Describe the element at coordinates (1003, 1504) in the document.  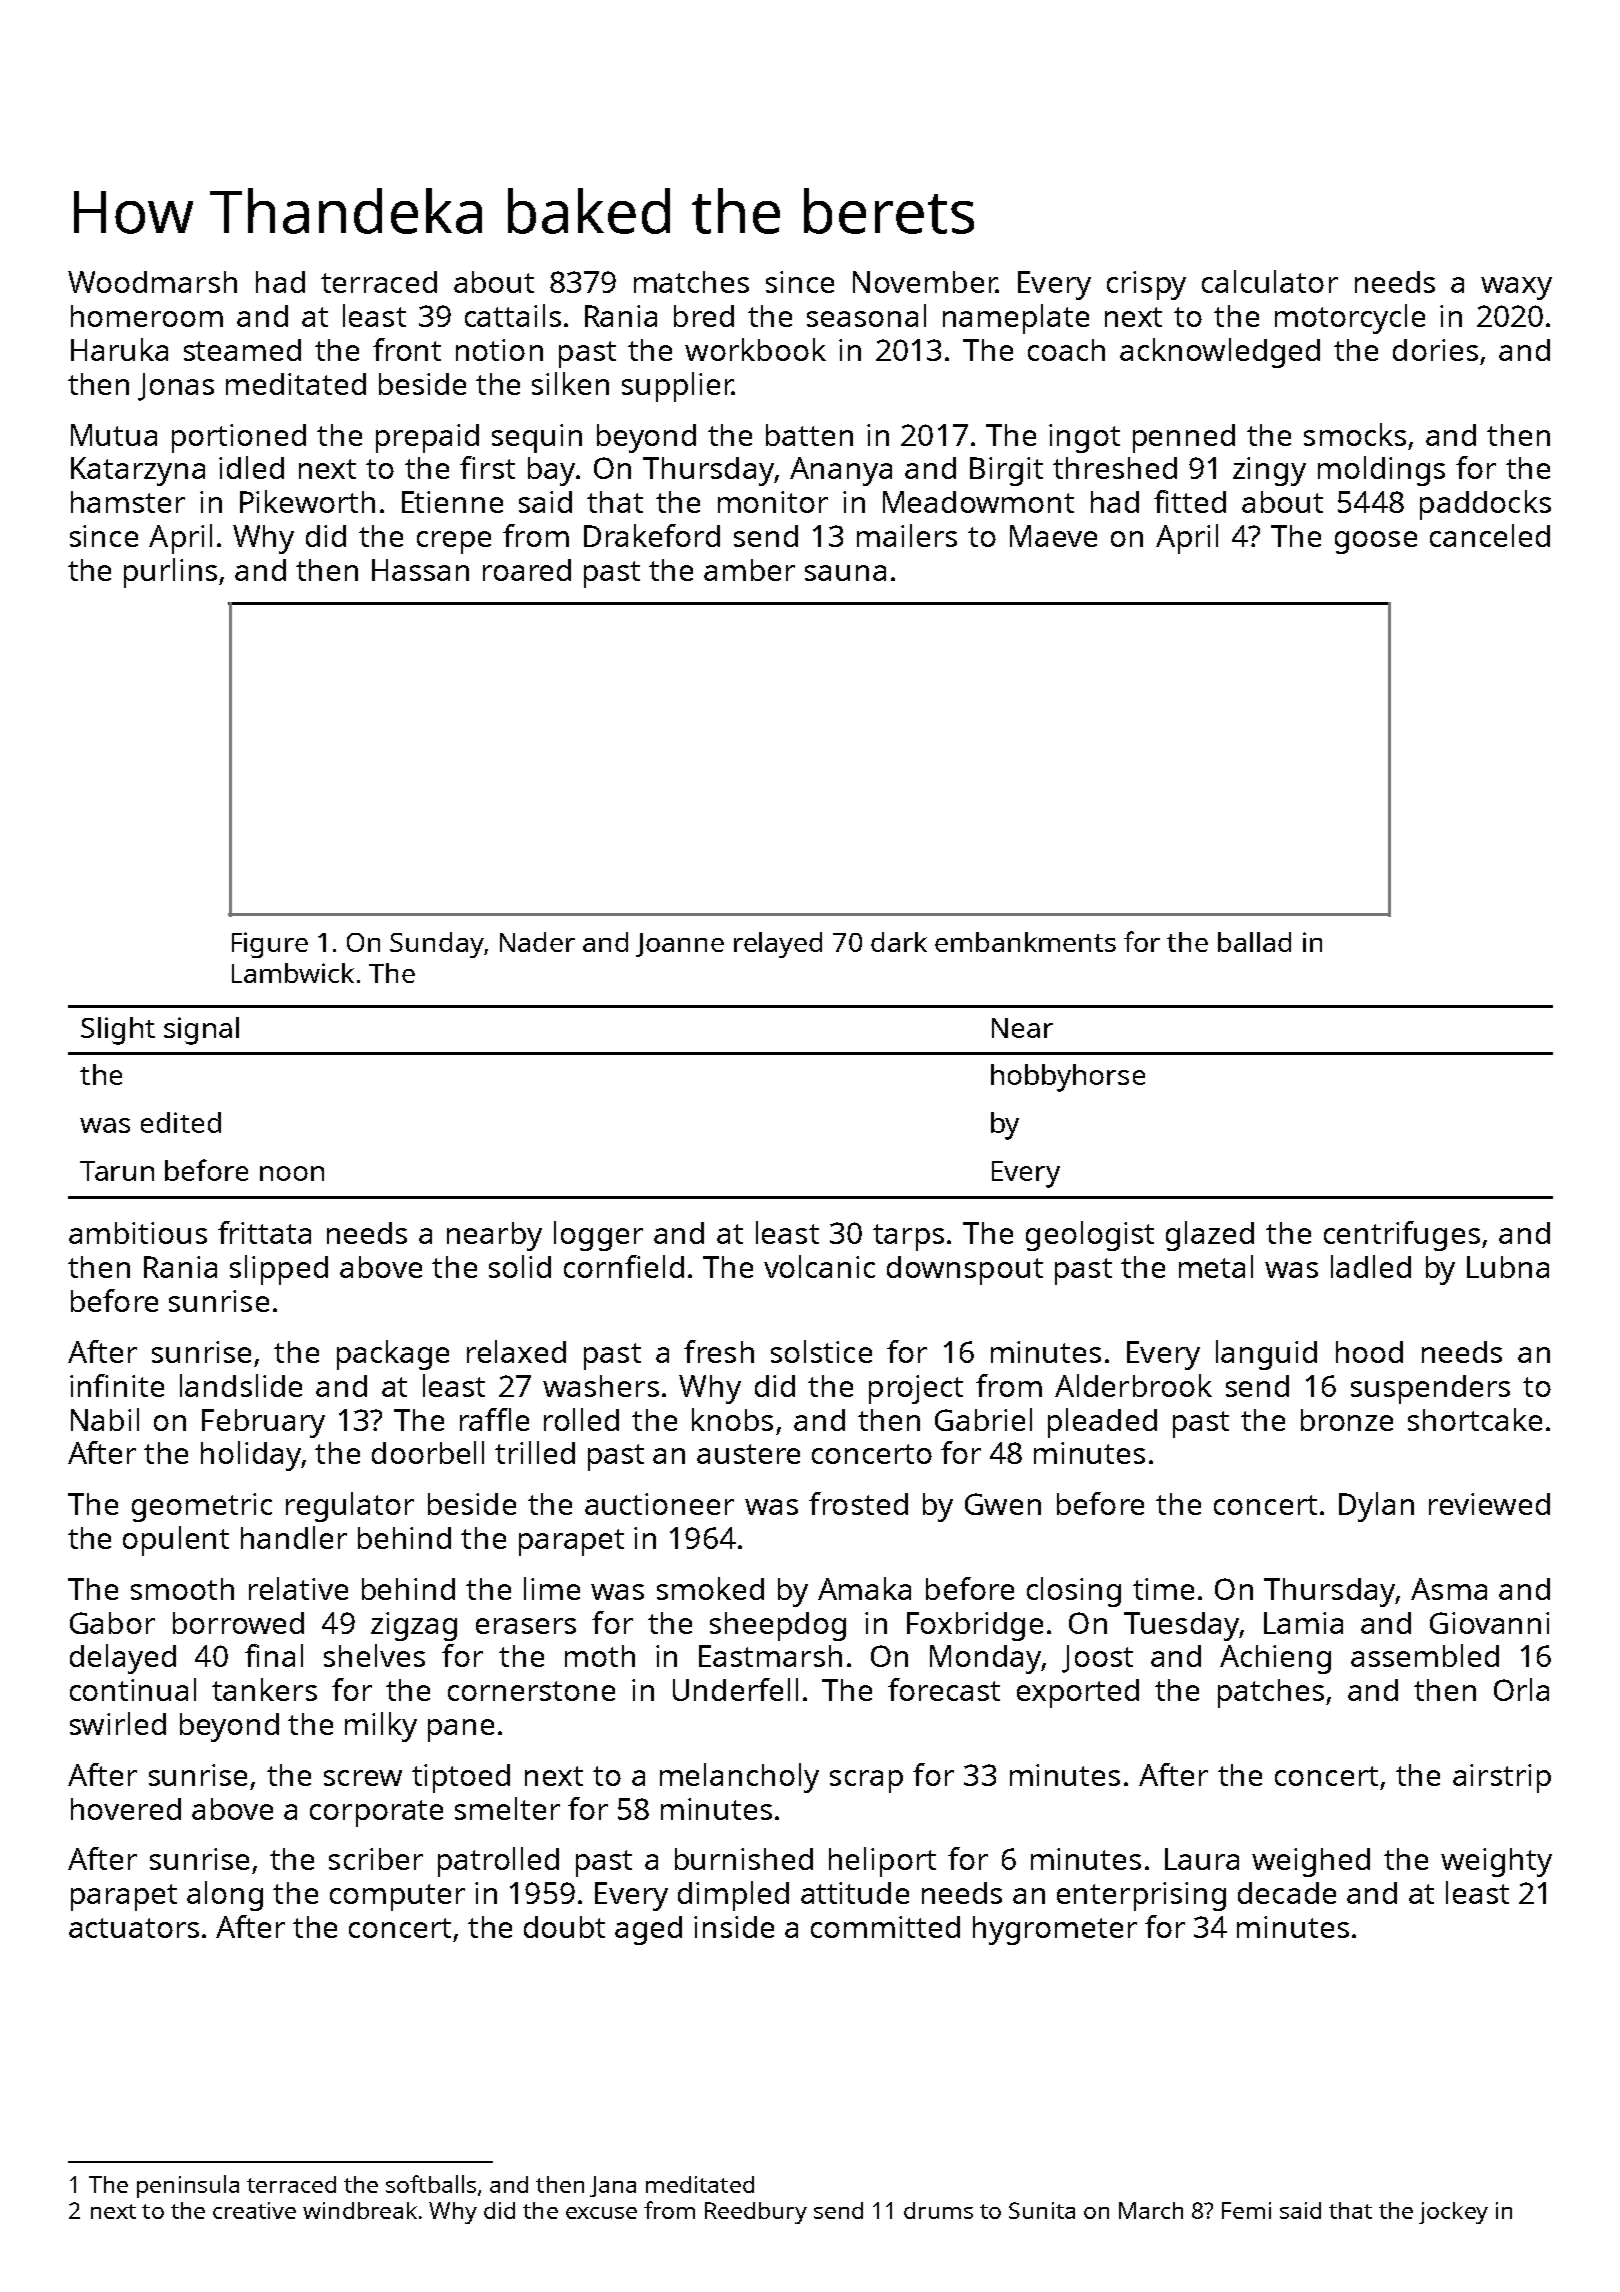
I see `Gwen` at that location.
